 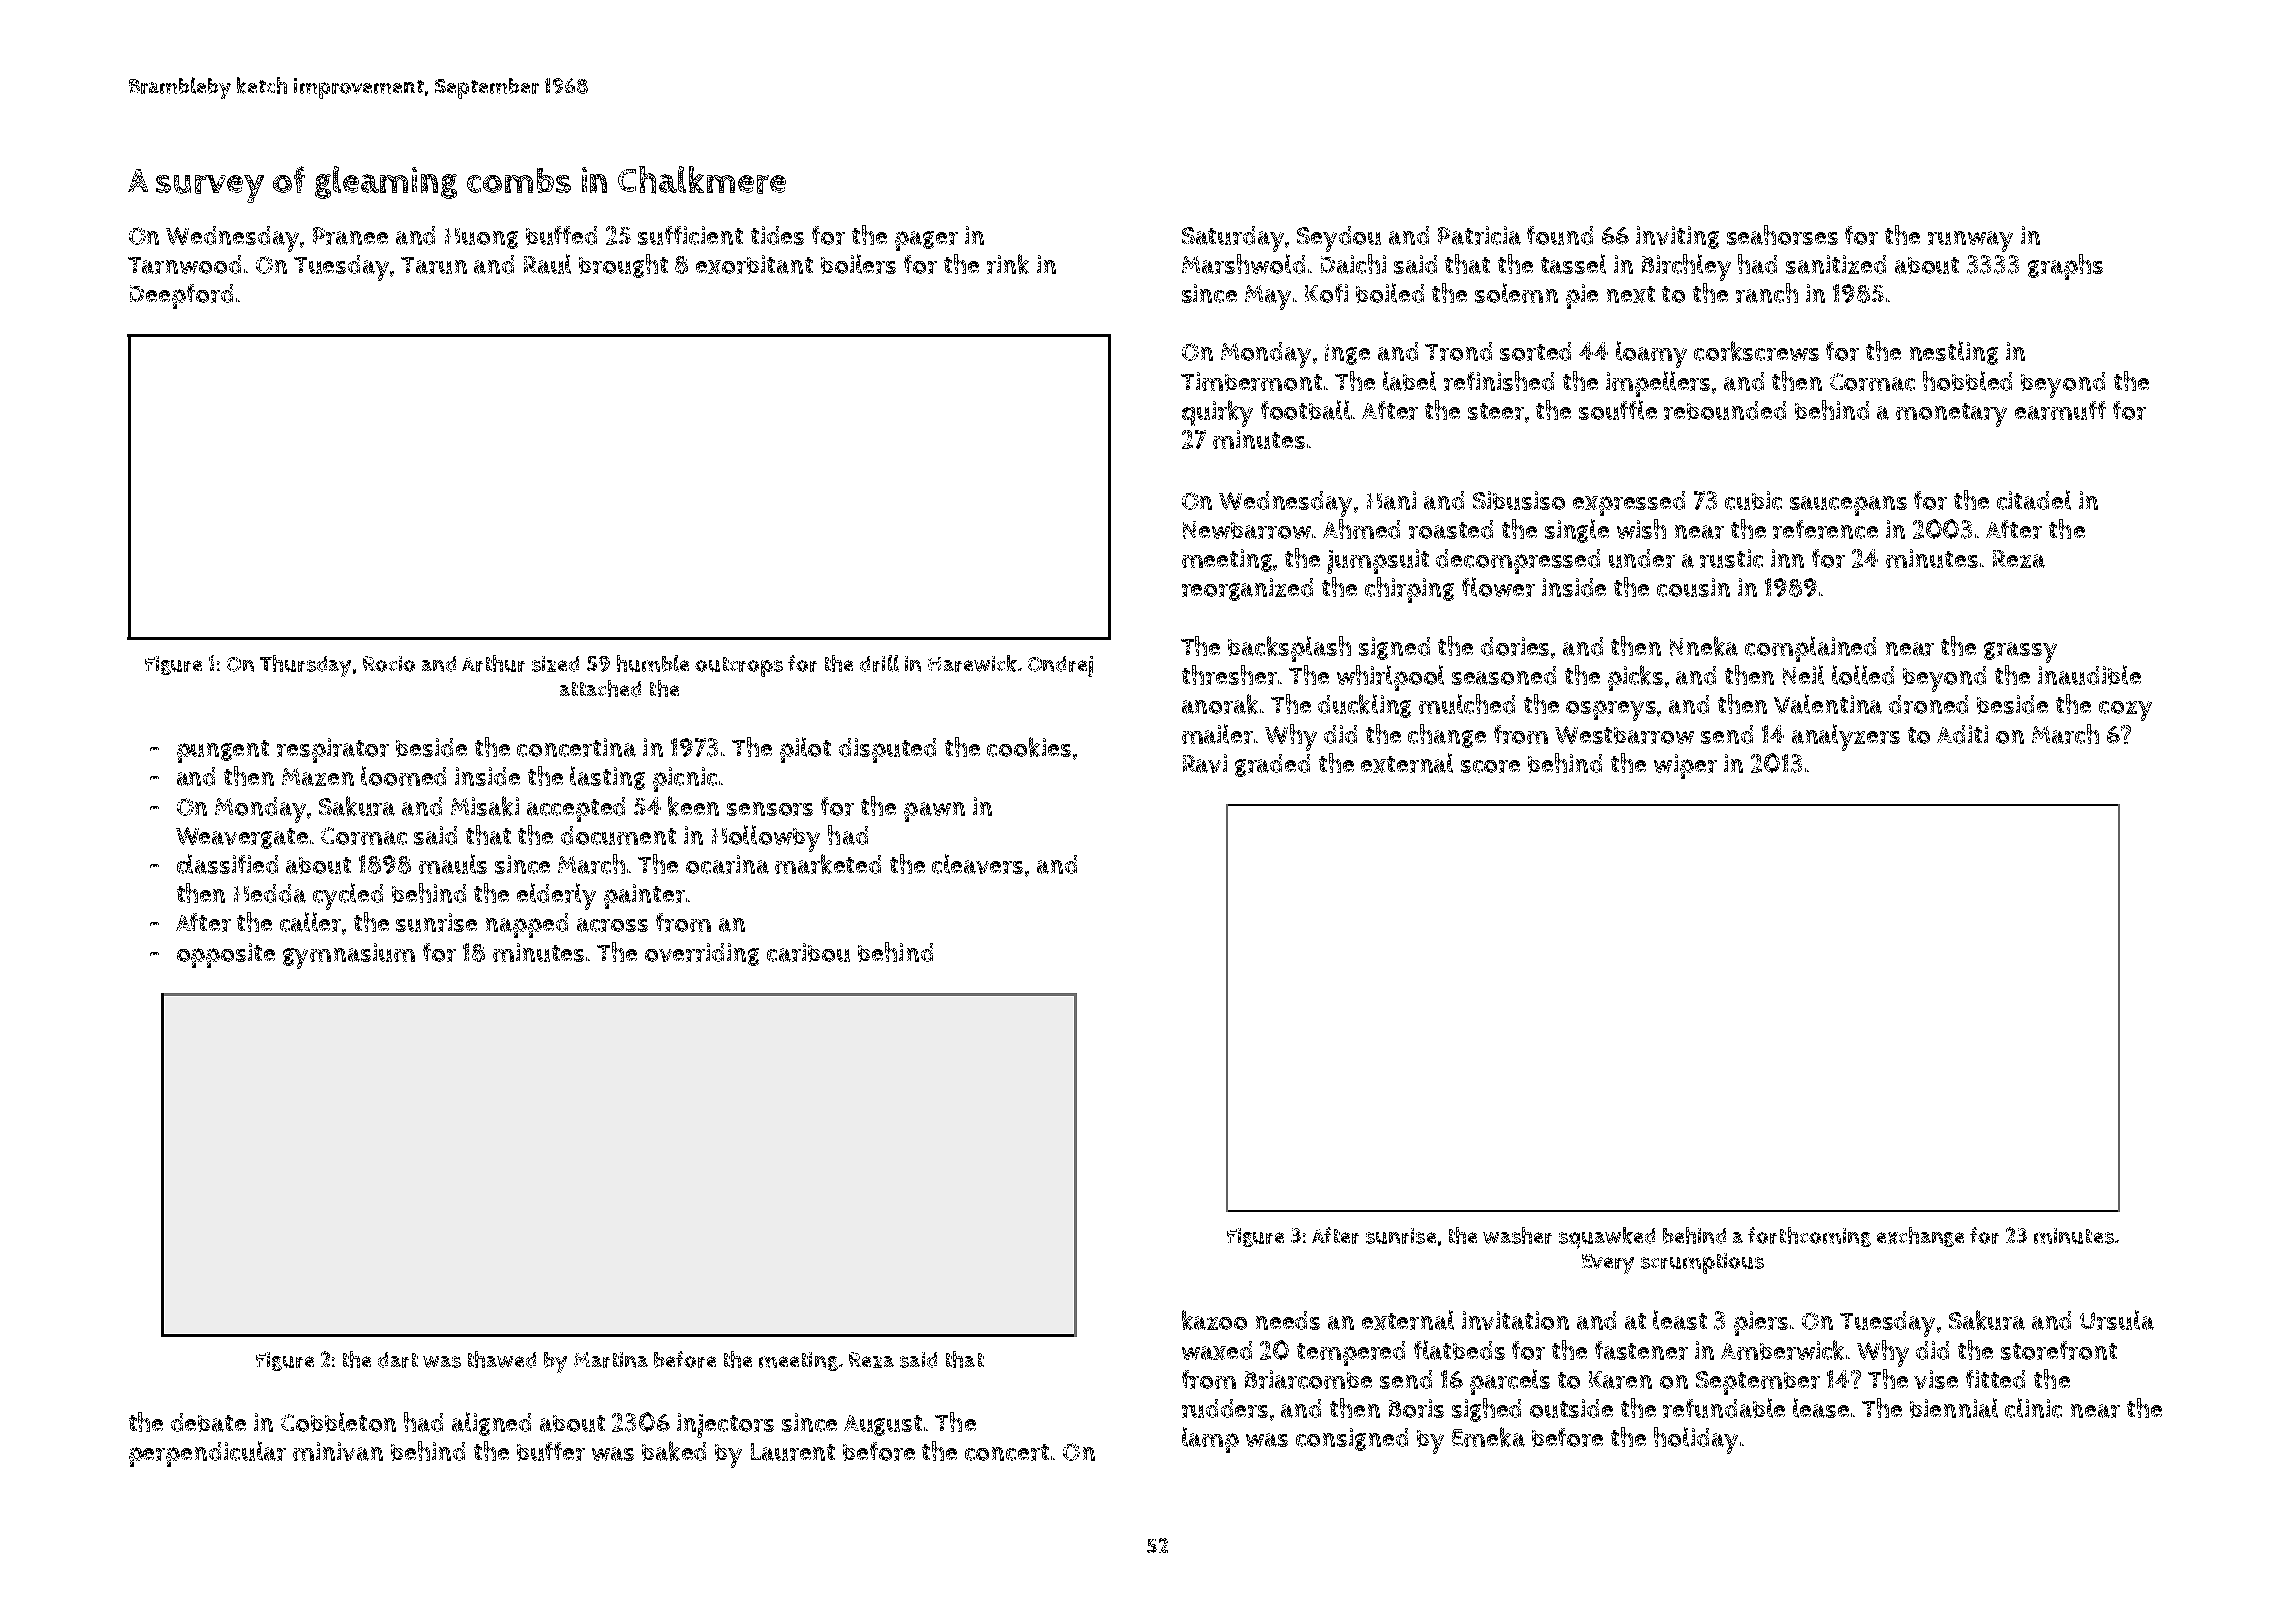 I want to click on Seydou, so click(x=1339, y=239).
